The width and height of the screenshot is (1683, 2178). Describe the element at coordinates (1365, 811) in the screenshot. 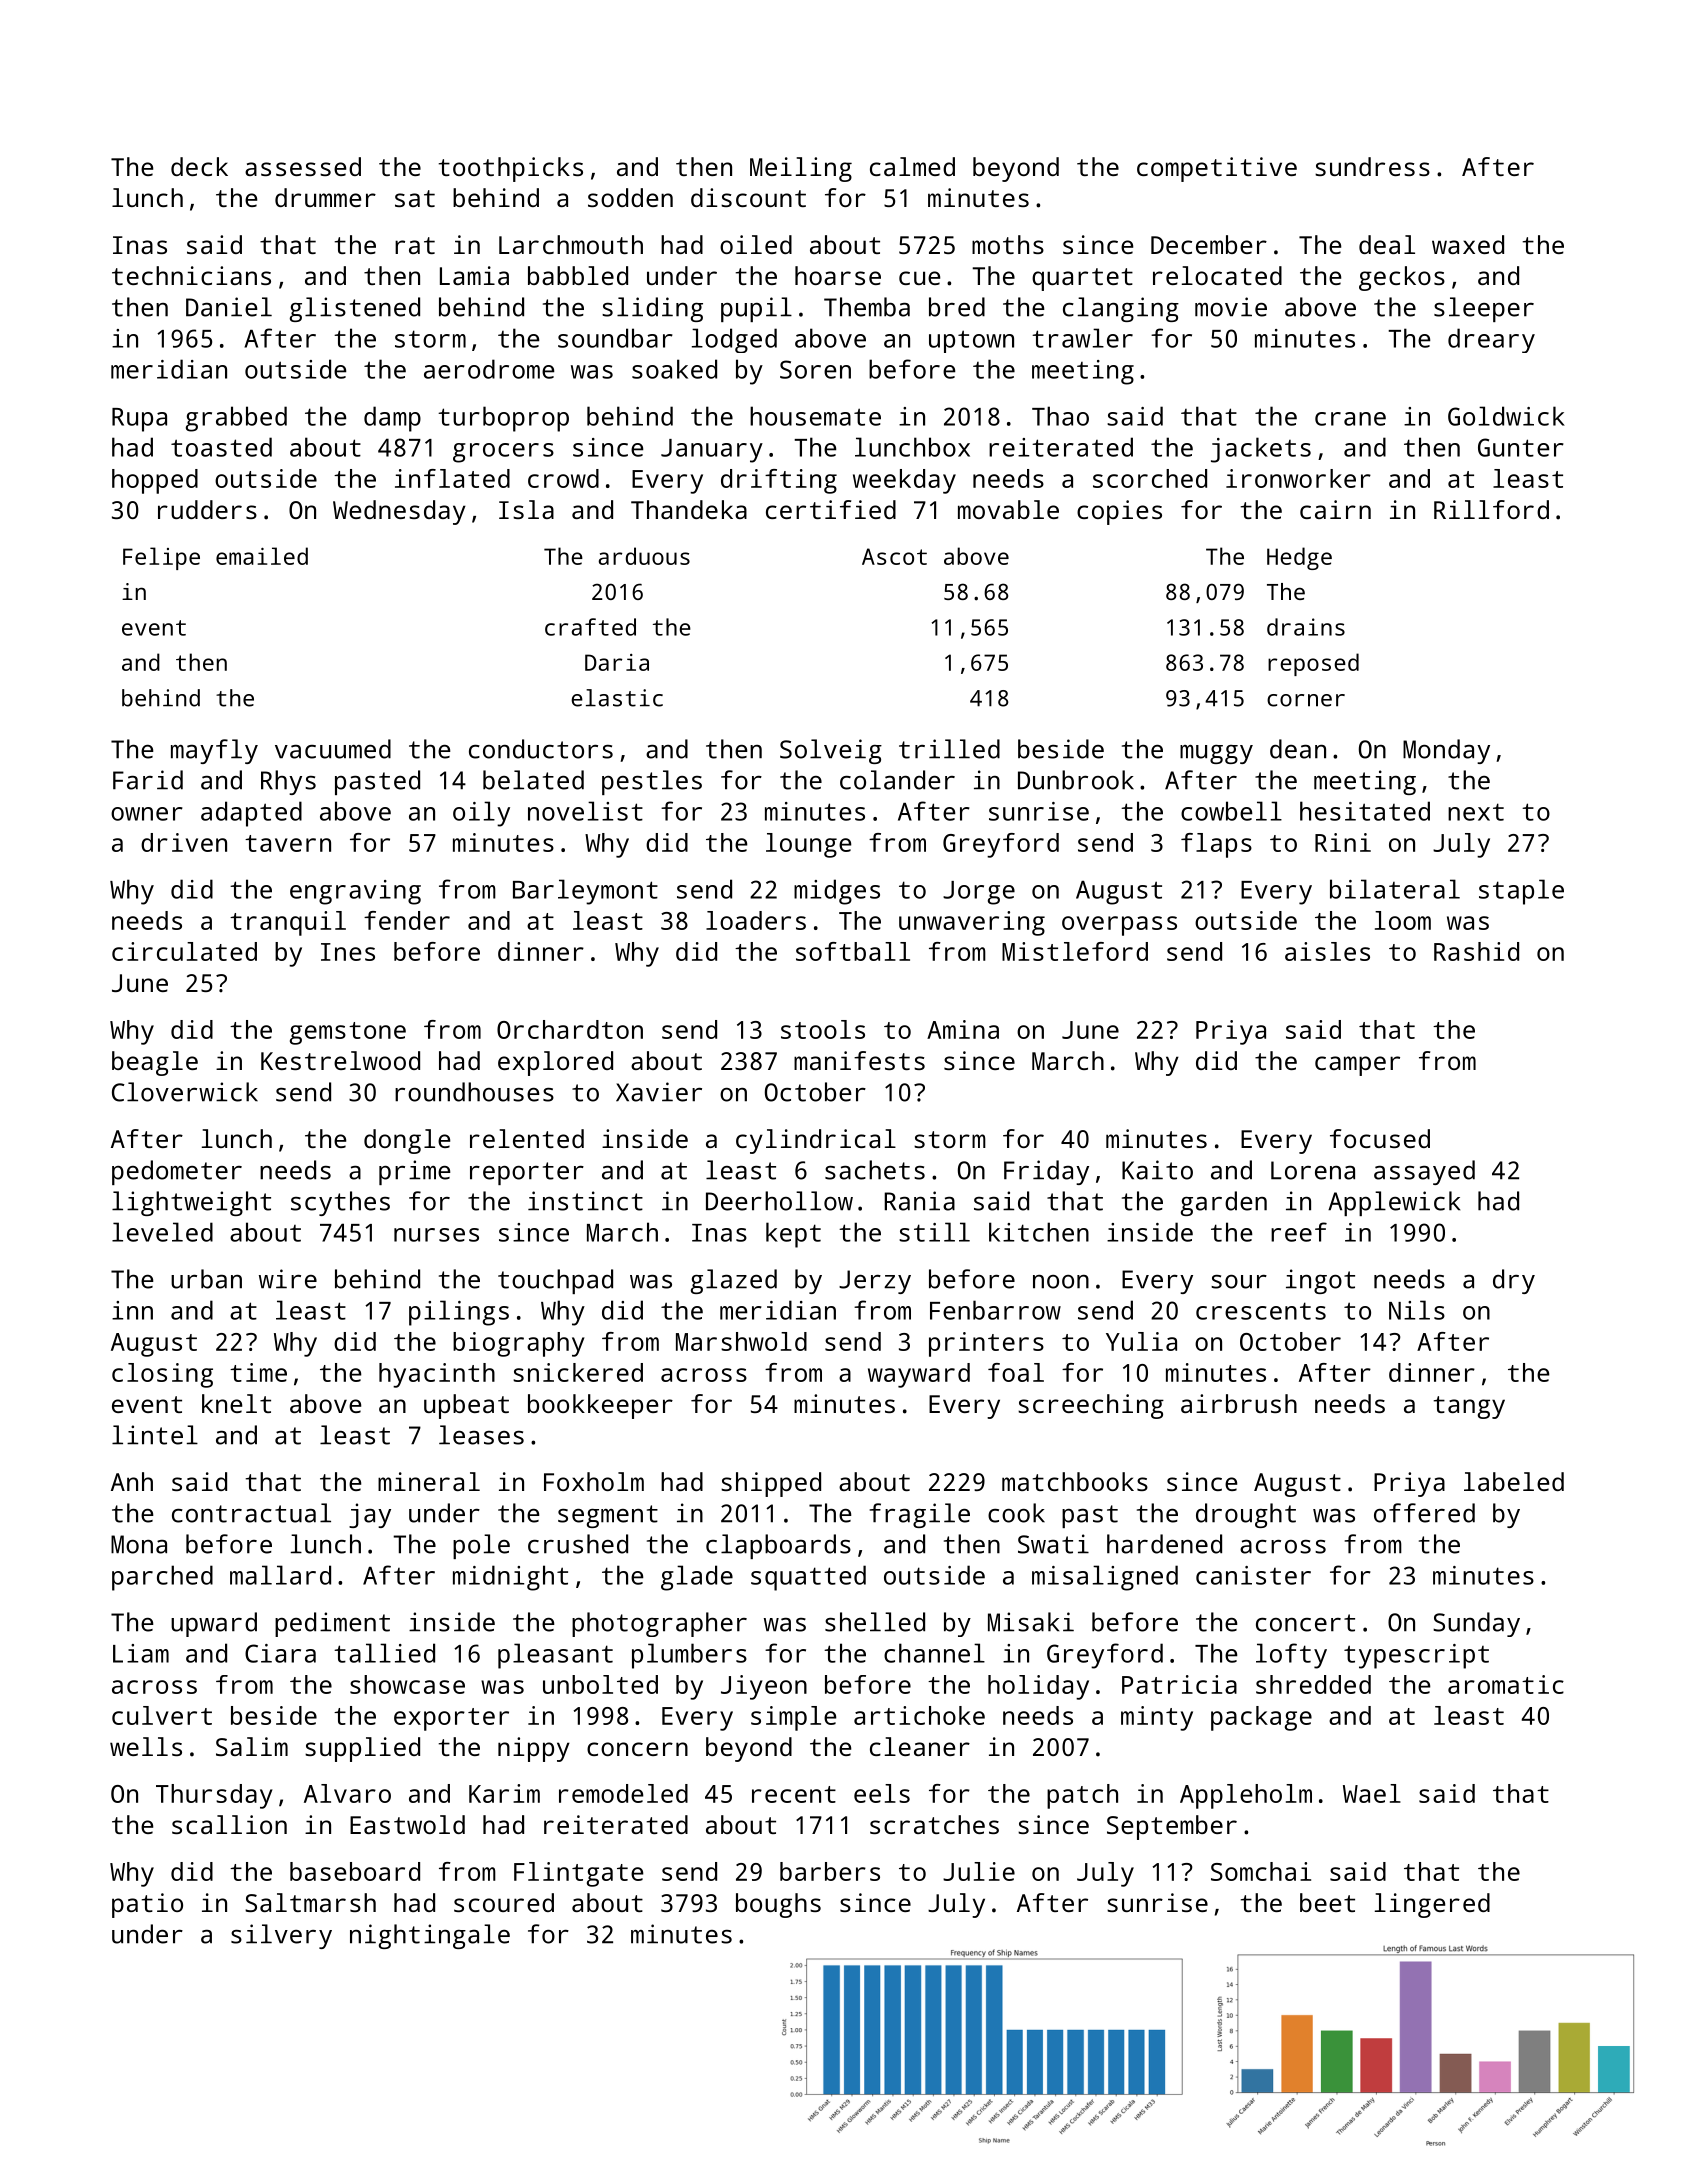

I see `hesitated` at that location.
